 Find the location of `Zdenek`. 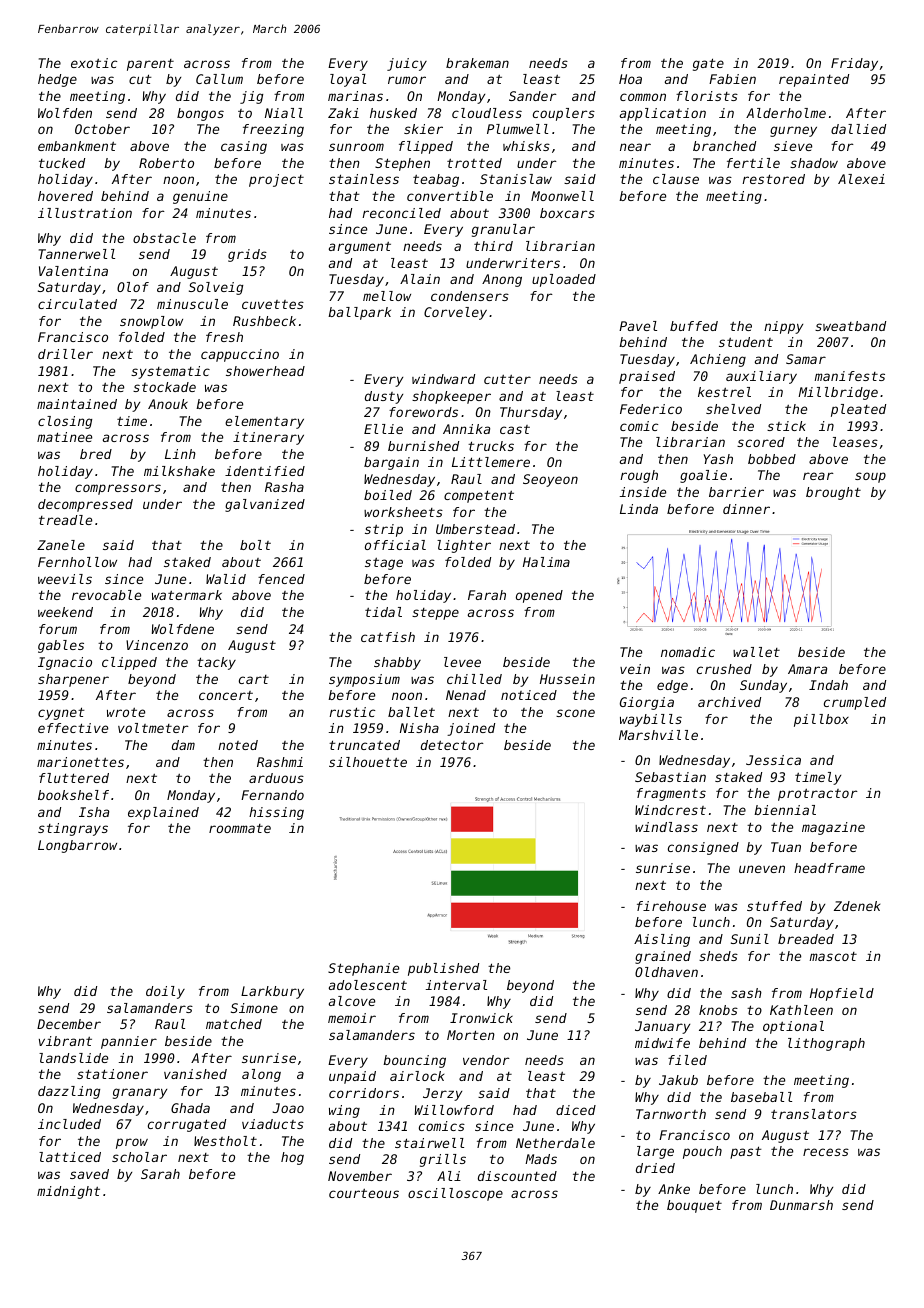

Zdenek is located at coordinates (857, 906).
